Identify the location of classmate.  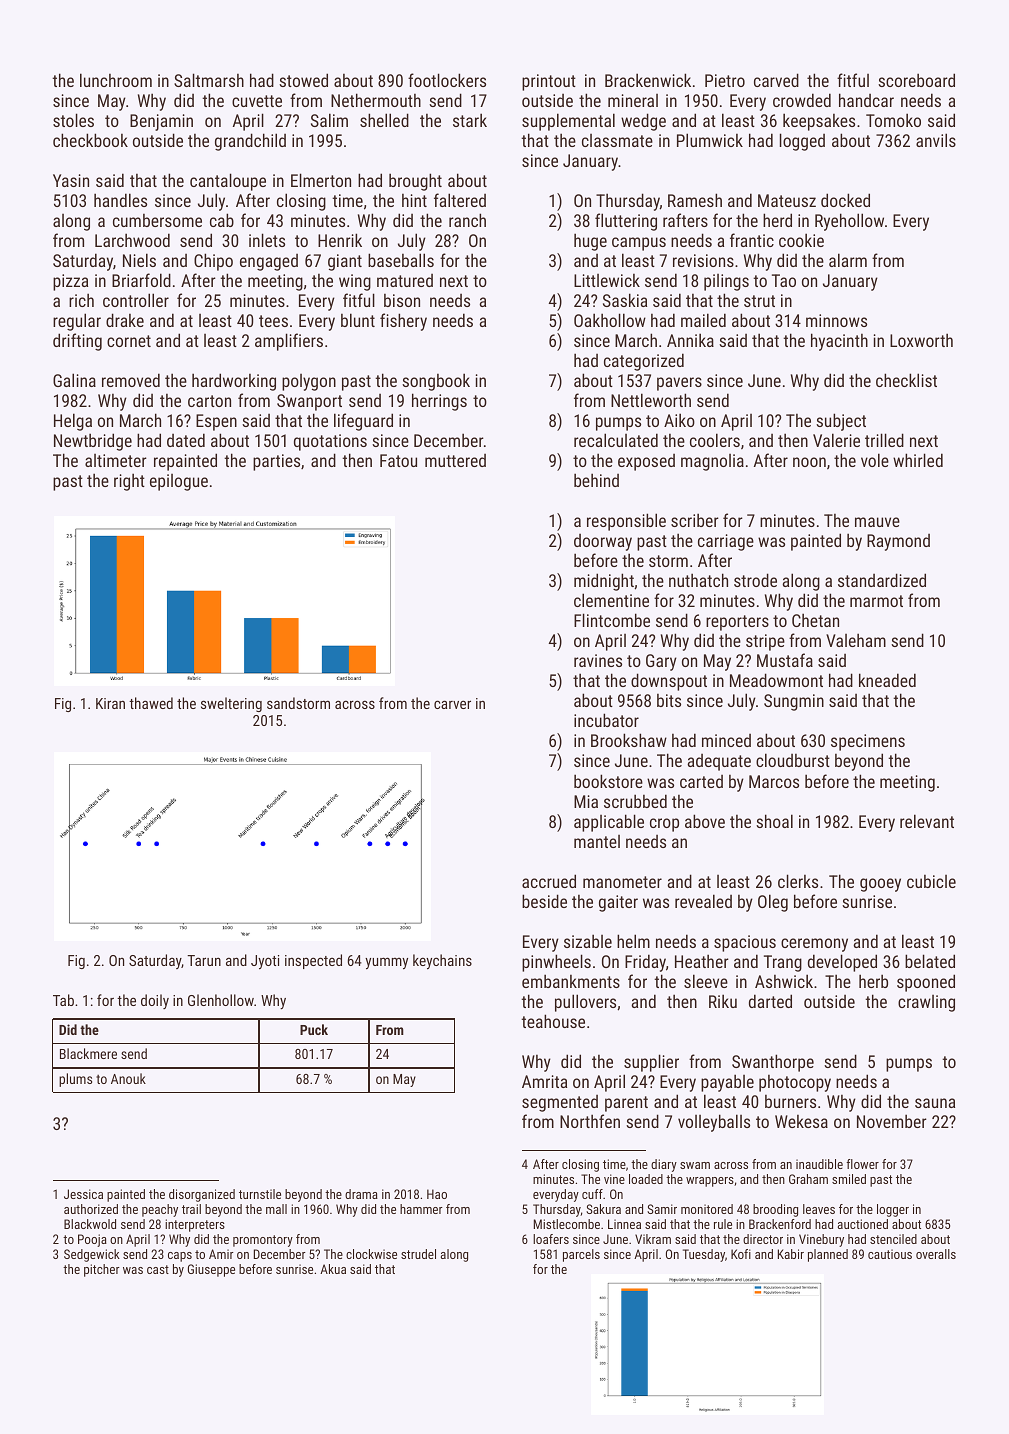
(617, 140).
